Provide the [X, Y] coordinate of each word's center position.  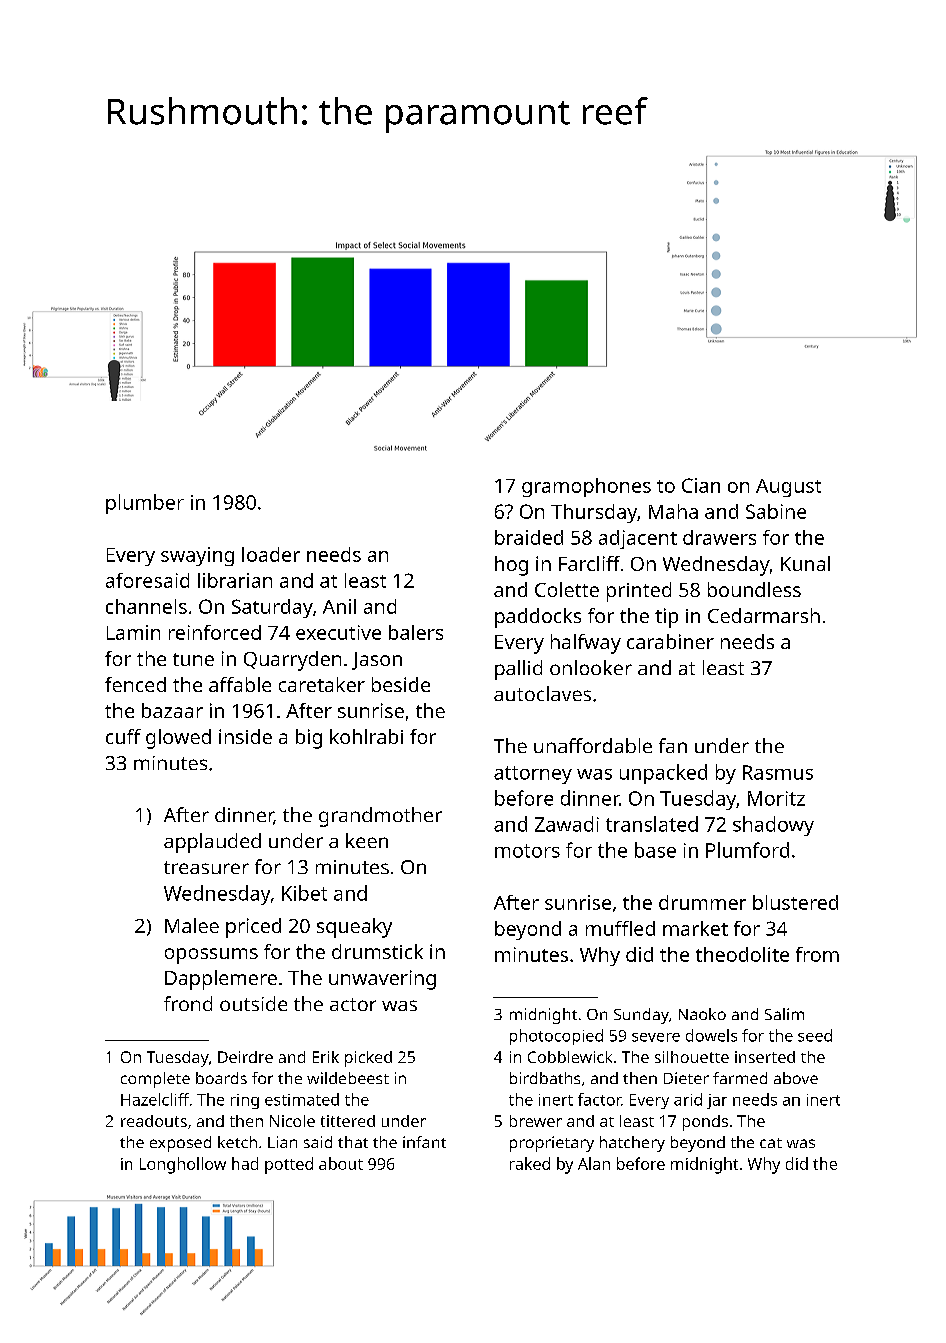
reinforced [215, 632]
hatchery [632, 1144]
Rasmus [778, 772]
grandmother [380, 817]
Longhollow [183, 1165]
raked [530, 1163]
